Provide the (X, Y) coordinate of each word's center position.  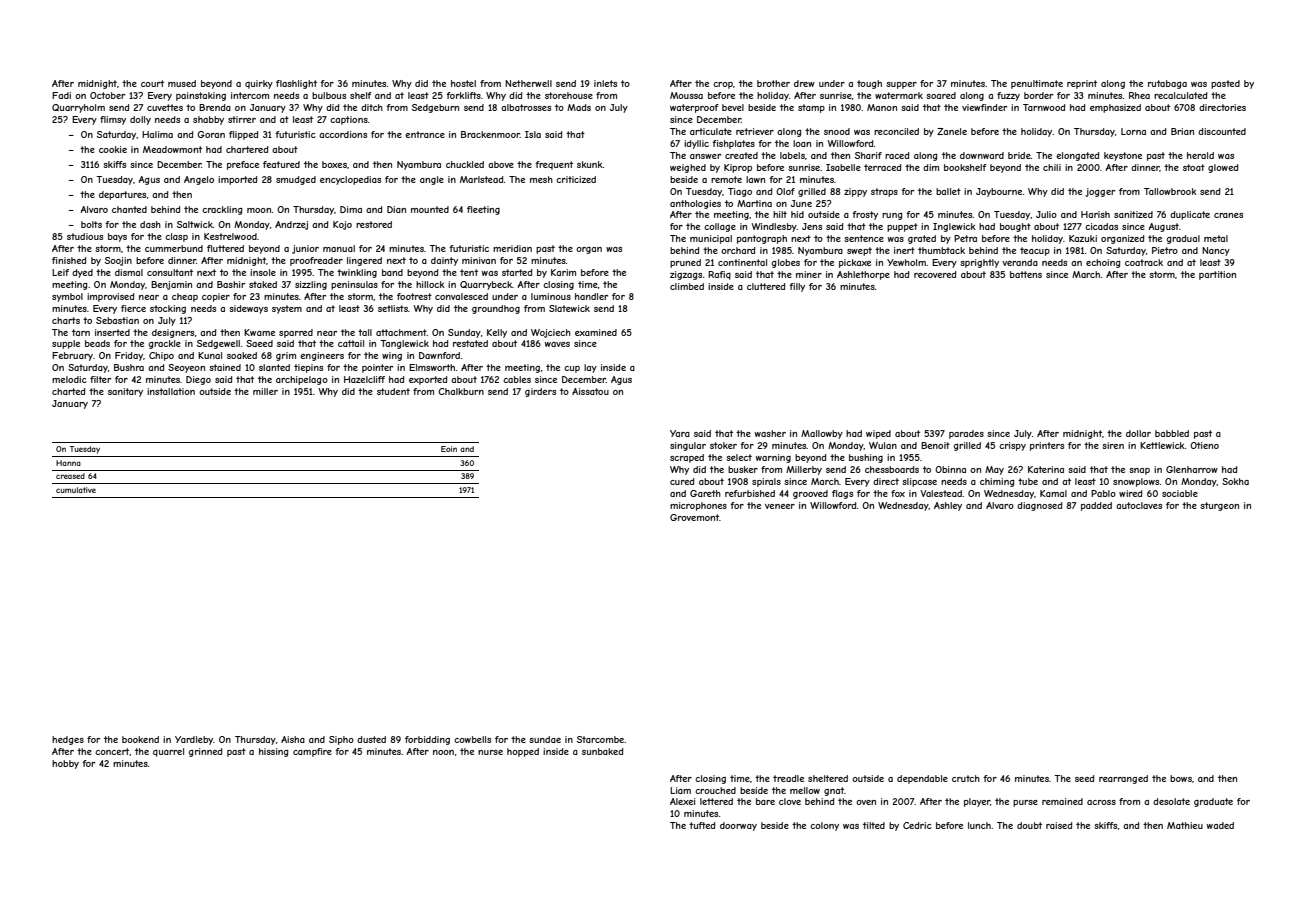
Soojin (118, 261)
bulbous (329, 95)
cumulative (76, 490)
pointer (377, 368)
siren (1113, 445)
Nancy (1216, 251)
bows (1181, 778)
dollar (1138, 433)
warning (773, 458)
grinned (205, 752)
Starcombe (600, 739)
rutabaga (1167, 84)
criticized (576, 179)
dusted (371, 739)
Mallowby (822, 434)
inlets (605, 83)
